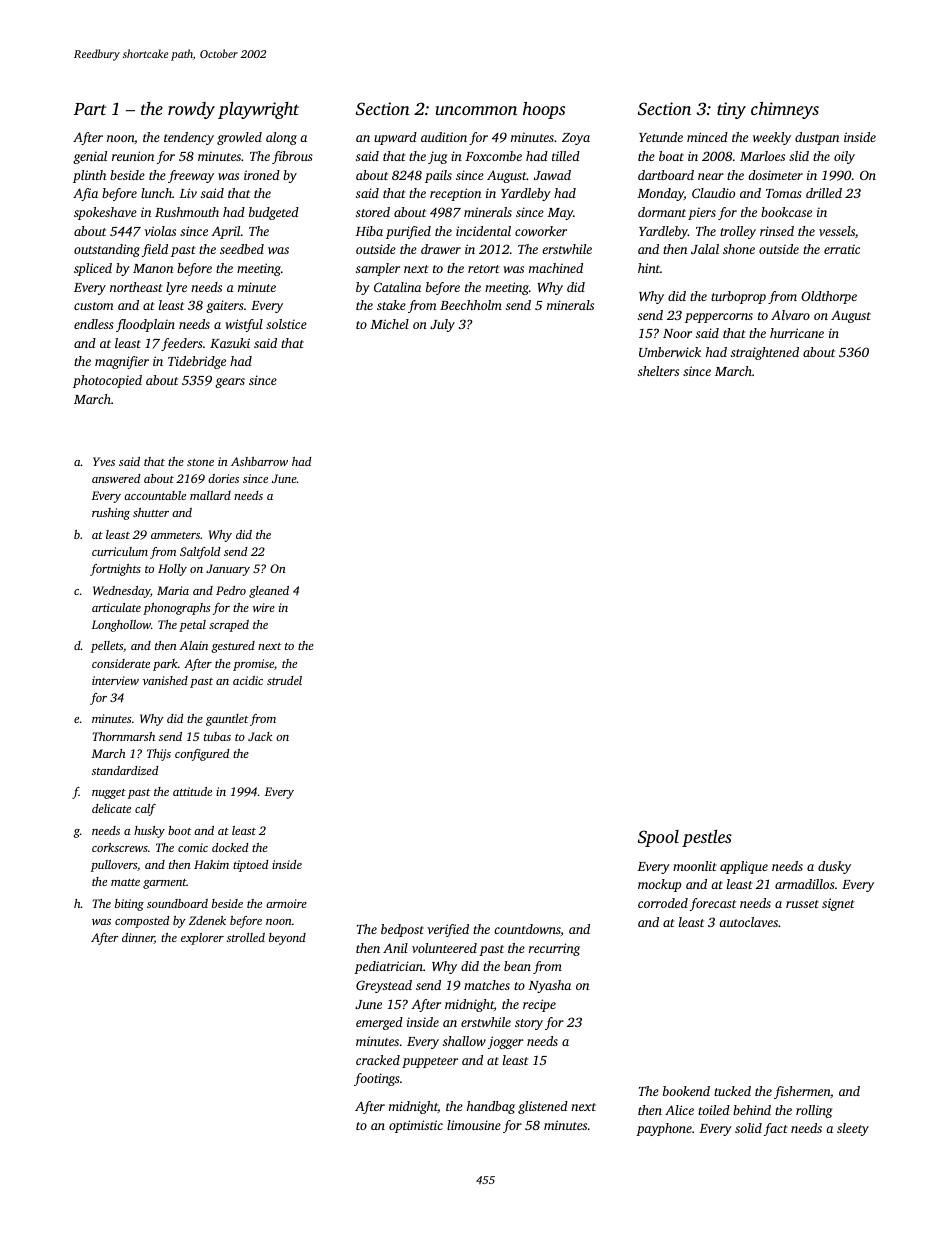  I want to click on chimneys, so click(785, 110).
